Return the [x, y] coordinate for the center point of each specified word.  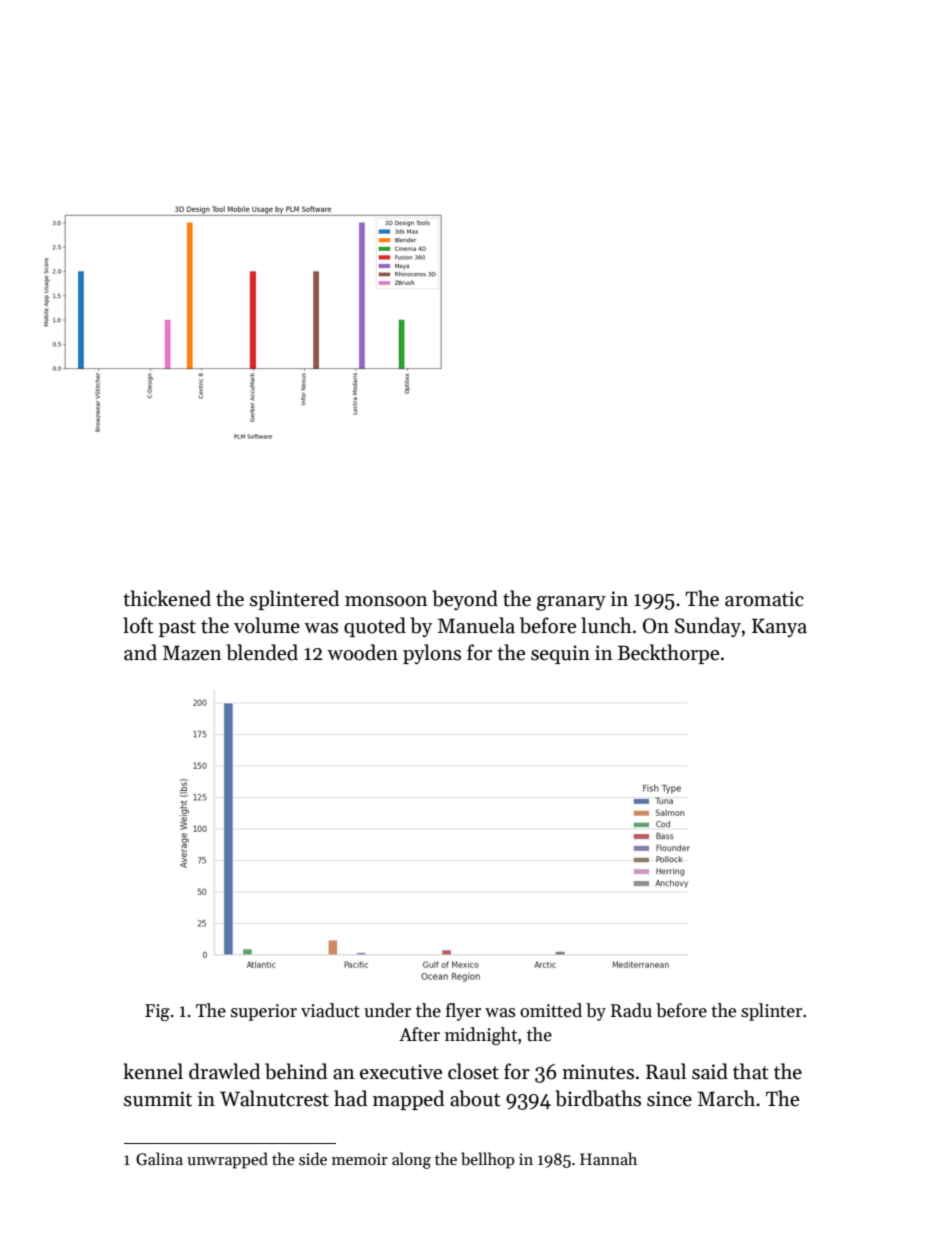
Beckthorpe [668, 654]
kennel [153, 1071]
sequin [560, 654]
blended [262, 652]
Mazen [192, 653]
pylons [432, 654]
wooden [362, 652]
